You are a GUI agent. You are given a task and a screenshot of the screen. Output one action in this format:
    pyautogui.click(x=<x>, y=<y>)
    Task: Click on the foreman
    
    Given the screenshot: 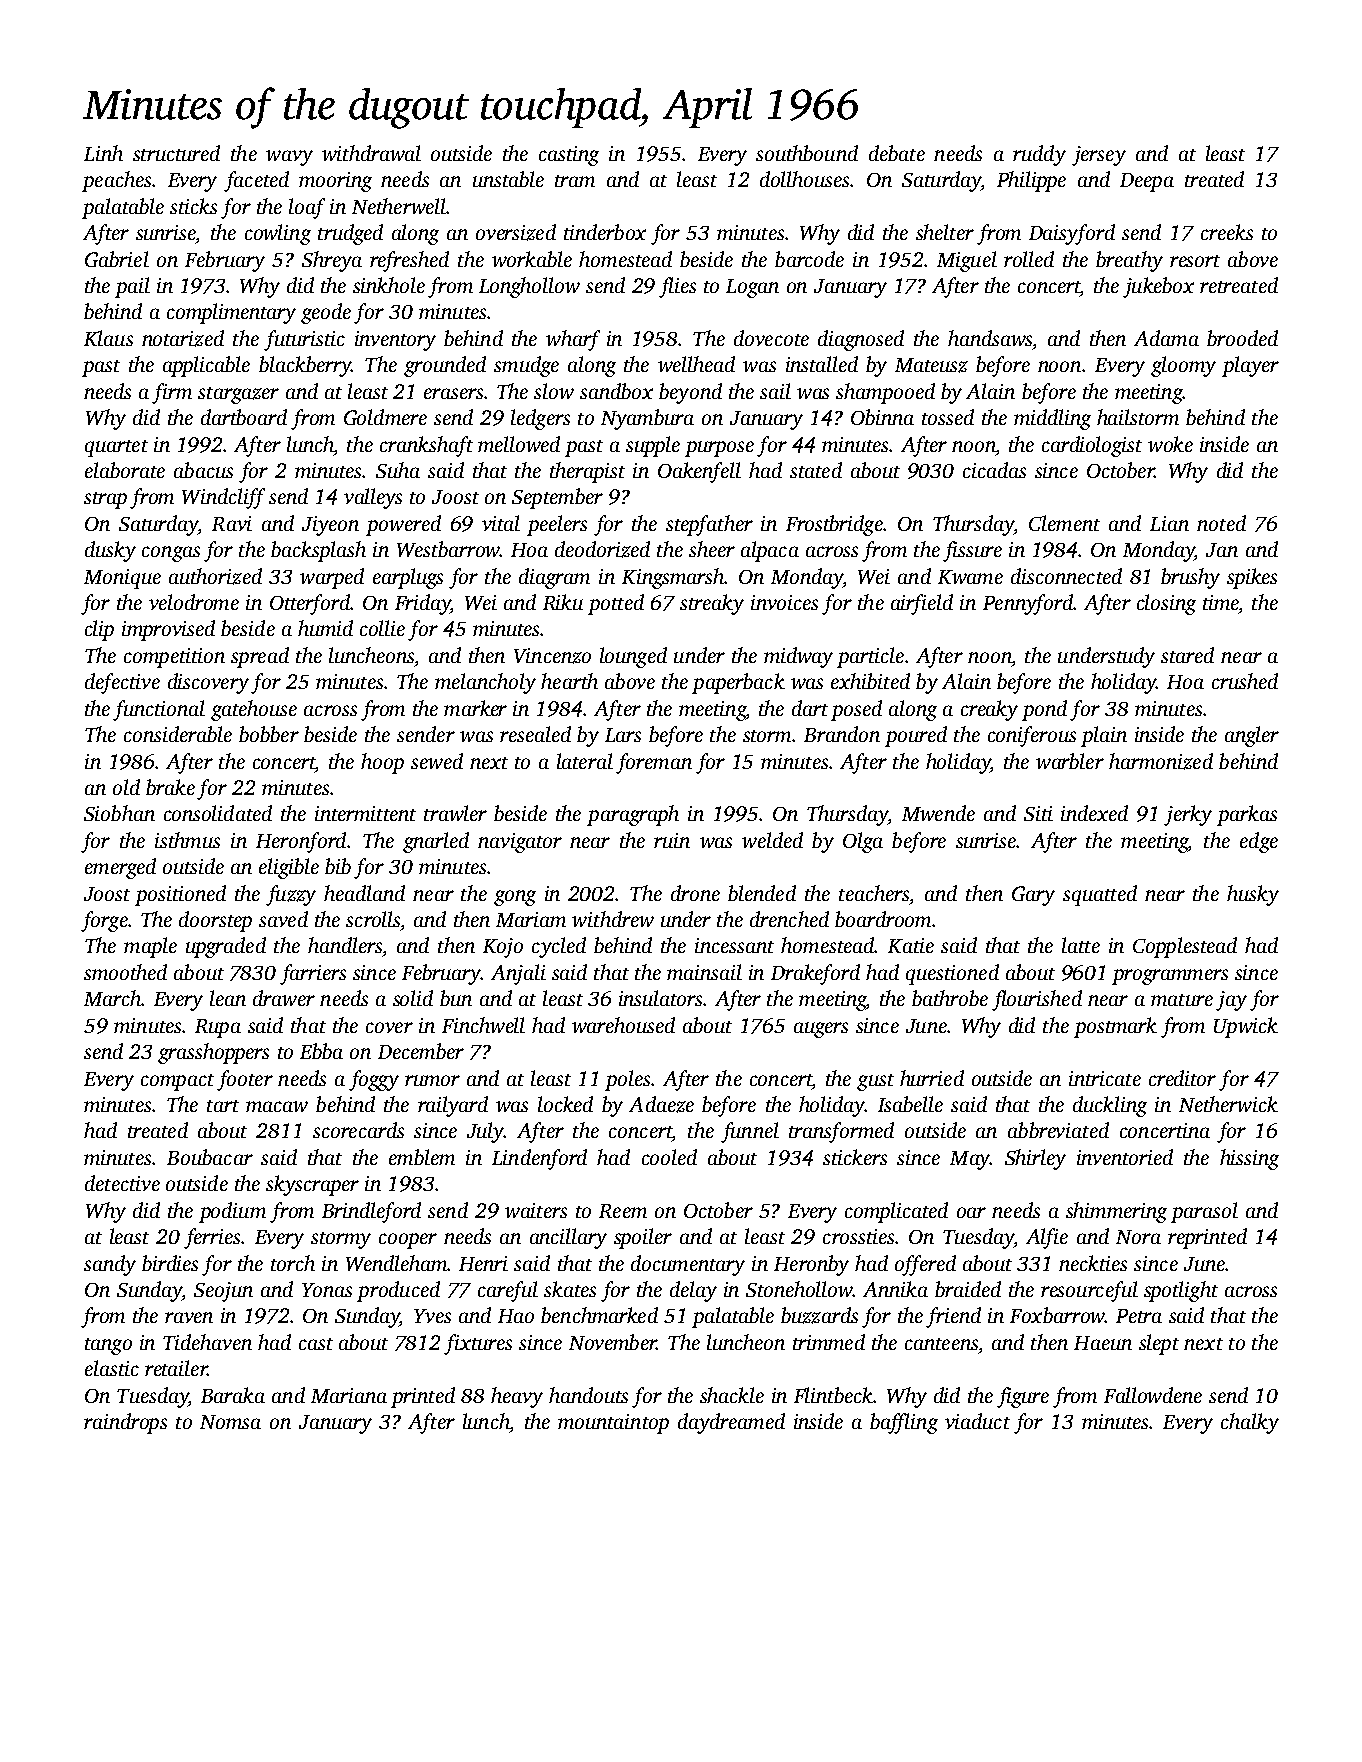 What is the action you would take?
    pyautogui.click(x=654, y=763)
